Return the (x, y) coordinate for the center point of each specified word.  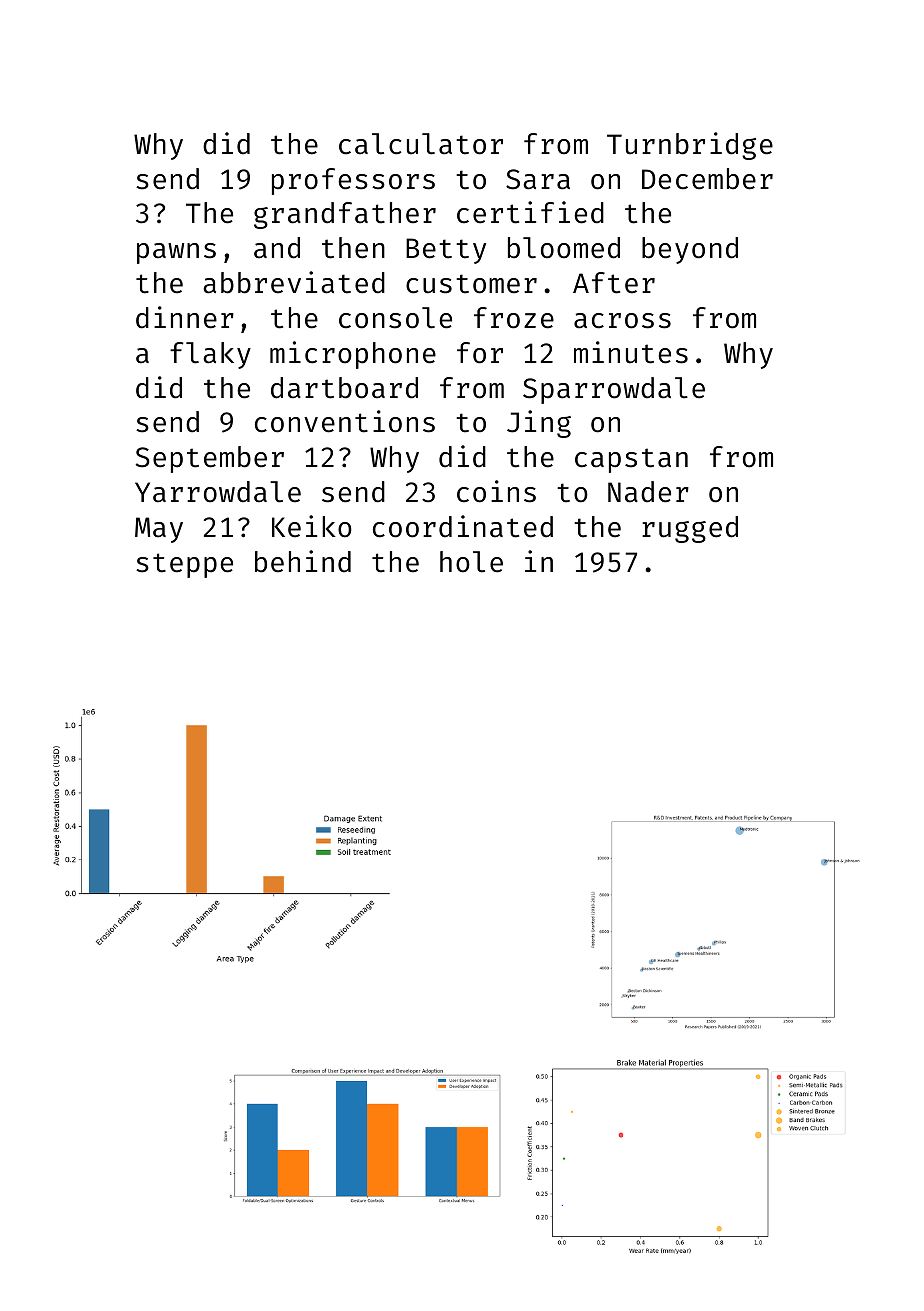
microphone (353, 355)
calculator (421, 144)
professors (353, 181)
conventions (345, 421)
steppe (184, 565)
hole (471, 562)
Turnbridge (690, 146)
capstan (631, 460)
